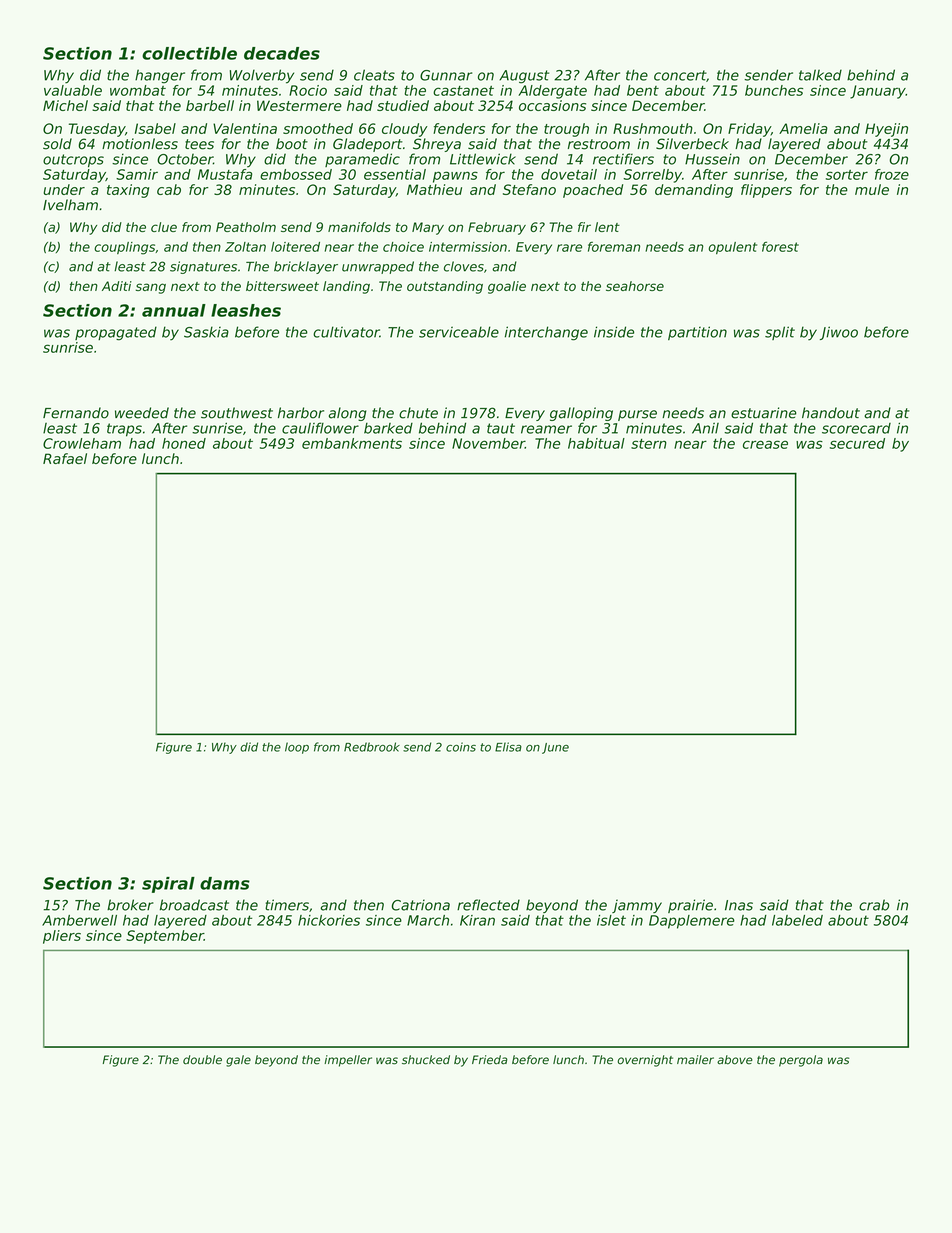  What do you see at coordinates (780, 333) in the image?
I see `split` at bounding box center [780, 333].
